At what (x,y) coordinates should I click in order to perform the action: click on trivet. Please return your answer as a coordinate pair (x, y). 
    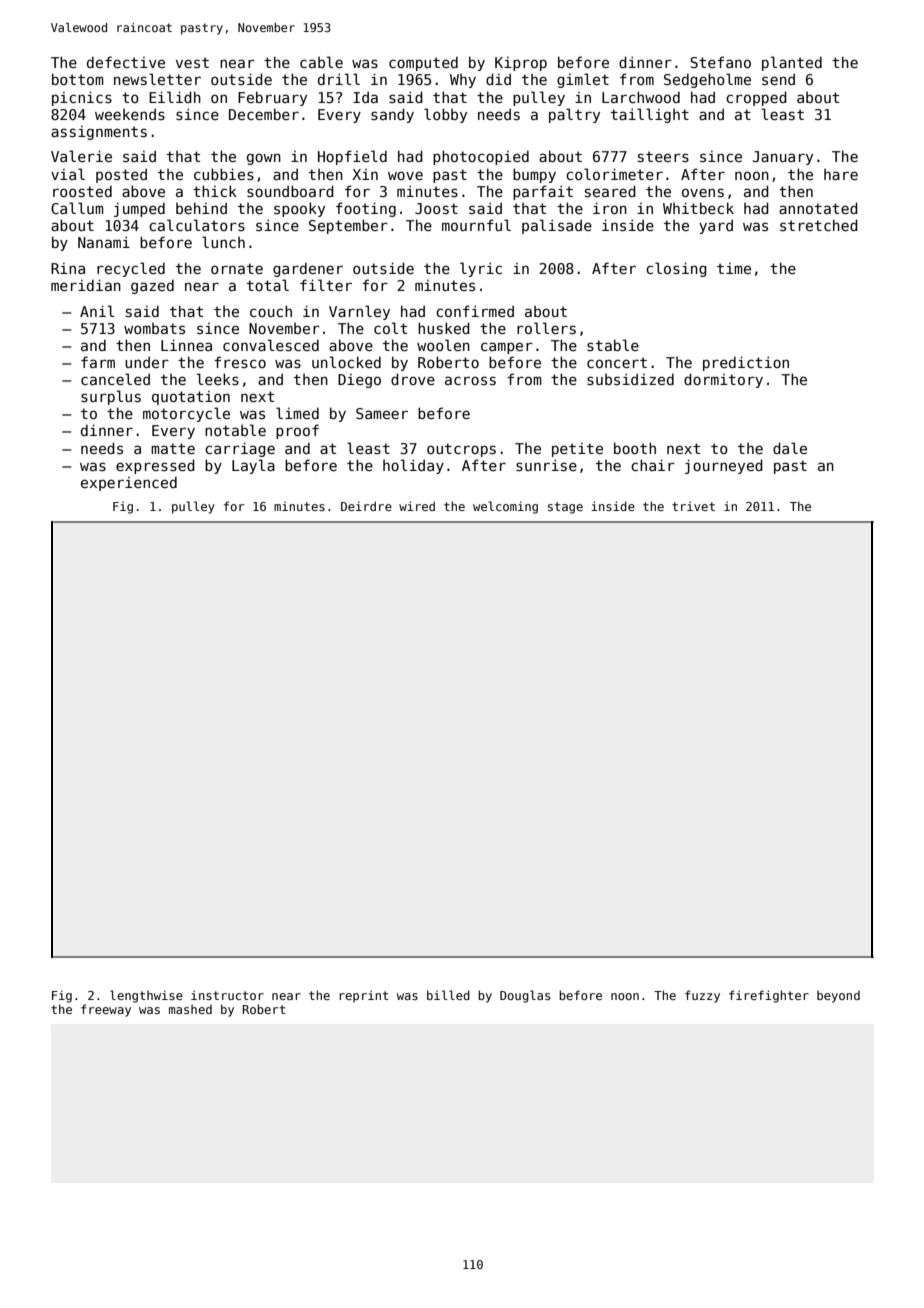
    Looking at the image, I should click on (693, 506).
